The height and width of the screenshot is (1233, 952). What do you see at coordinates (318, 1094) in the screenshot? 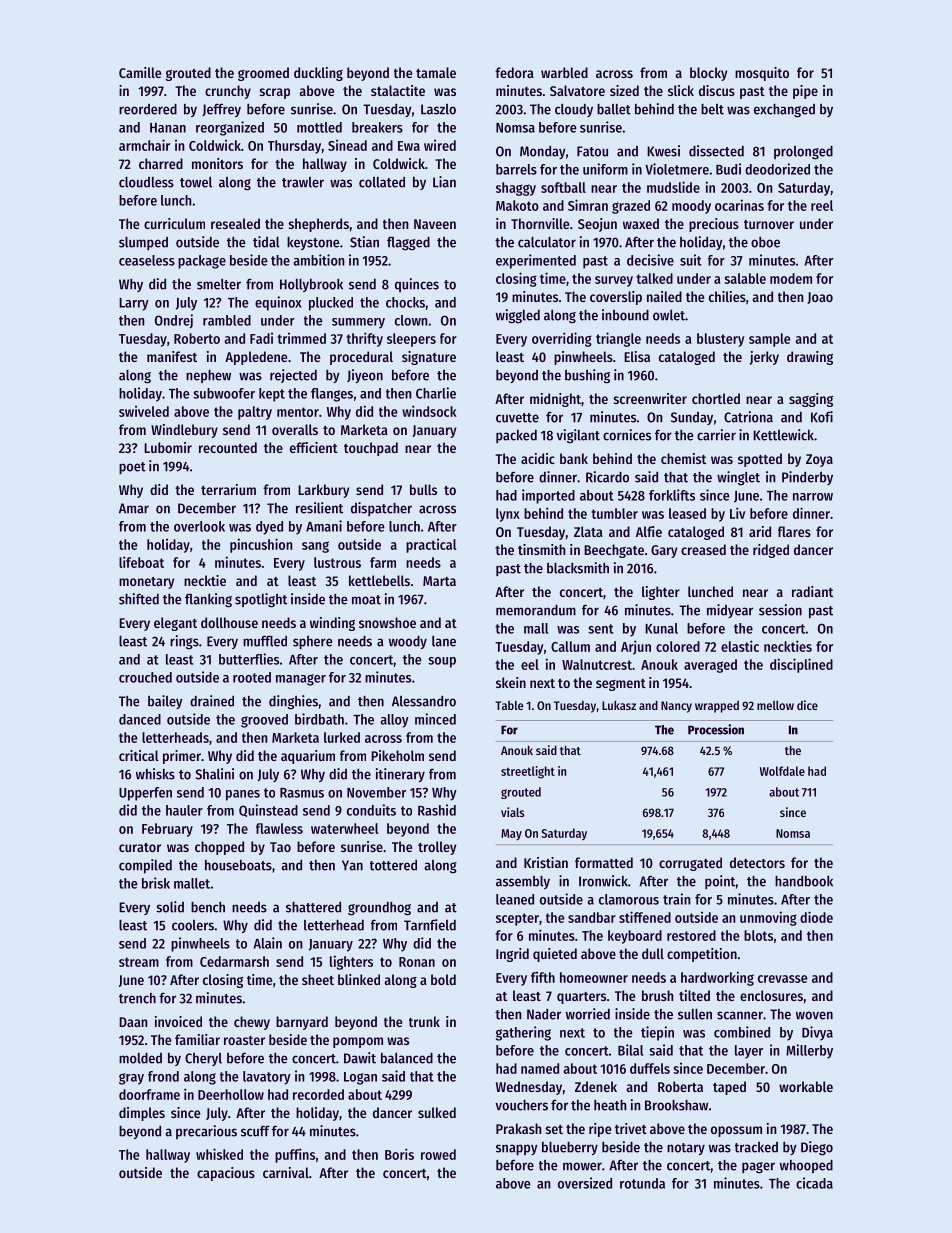
I see `recorded` at bounding box center [318, 1094].
